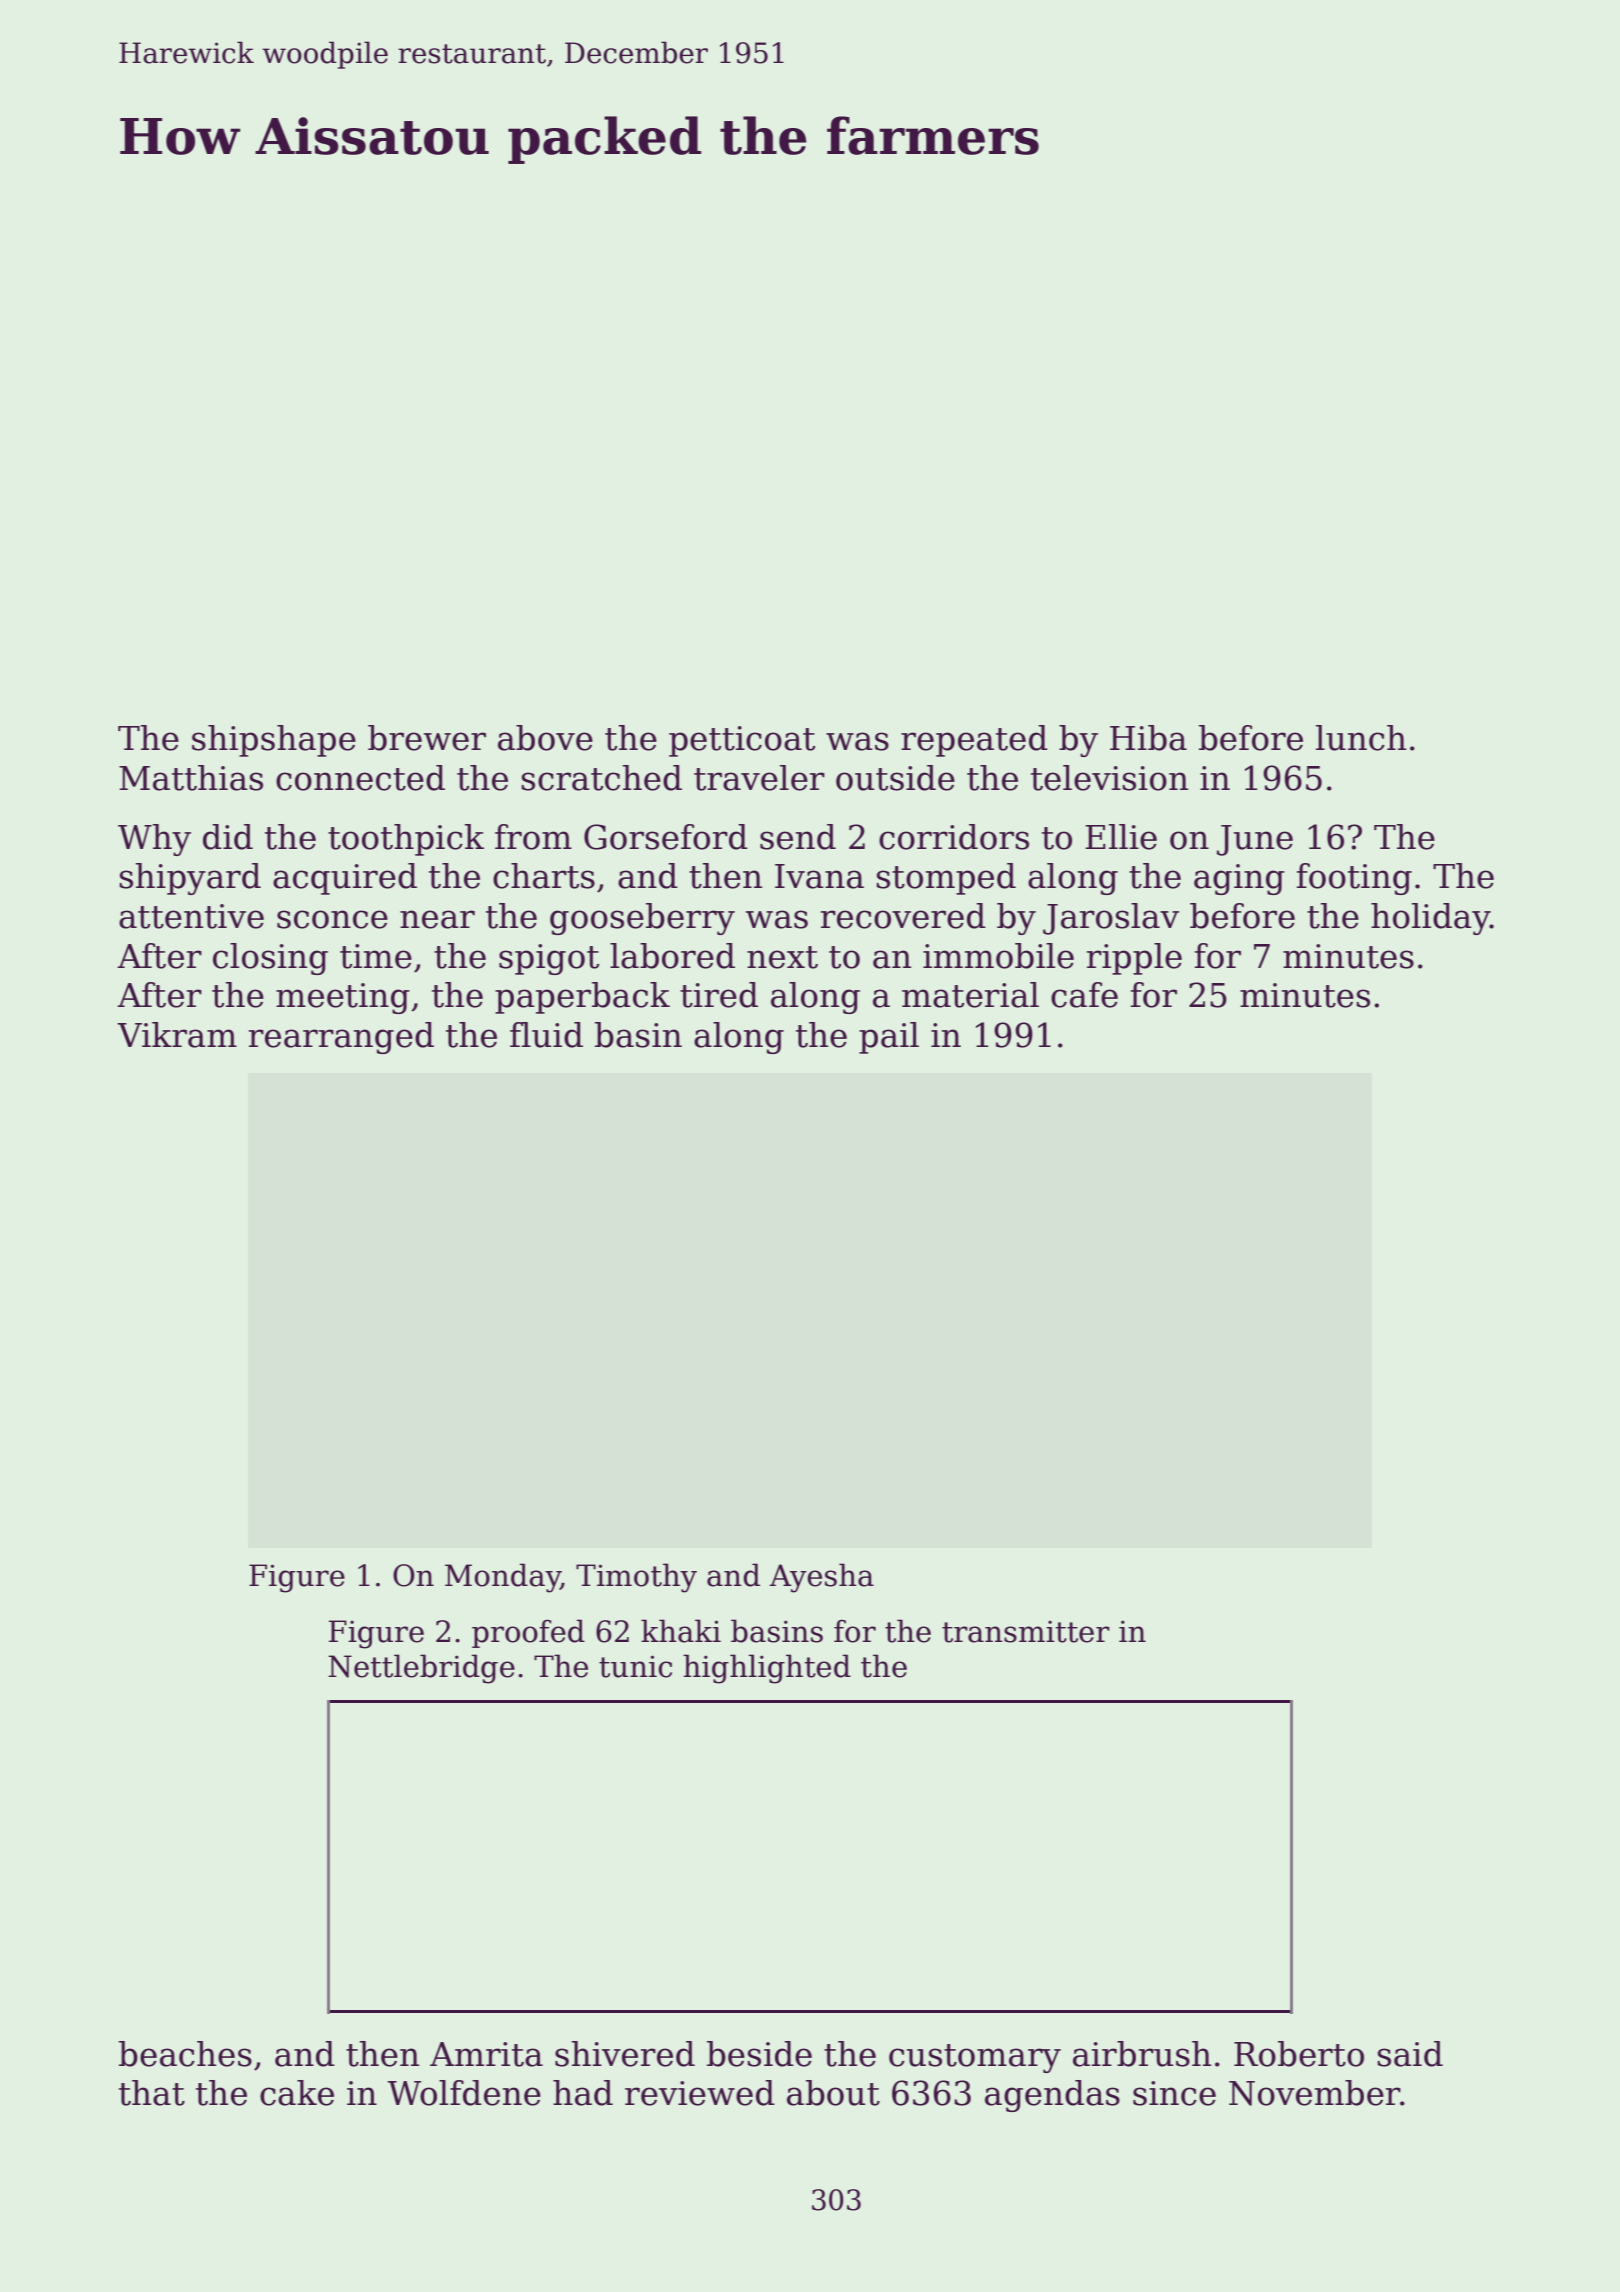  I want to click on Vikram, so click(177, 1035).
